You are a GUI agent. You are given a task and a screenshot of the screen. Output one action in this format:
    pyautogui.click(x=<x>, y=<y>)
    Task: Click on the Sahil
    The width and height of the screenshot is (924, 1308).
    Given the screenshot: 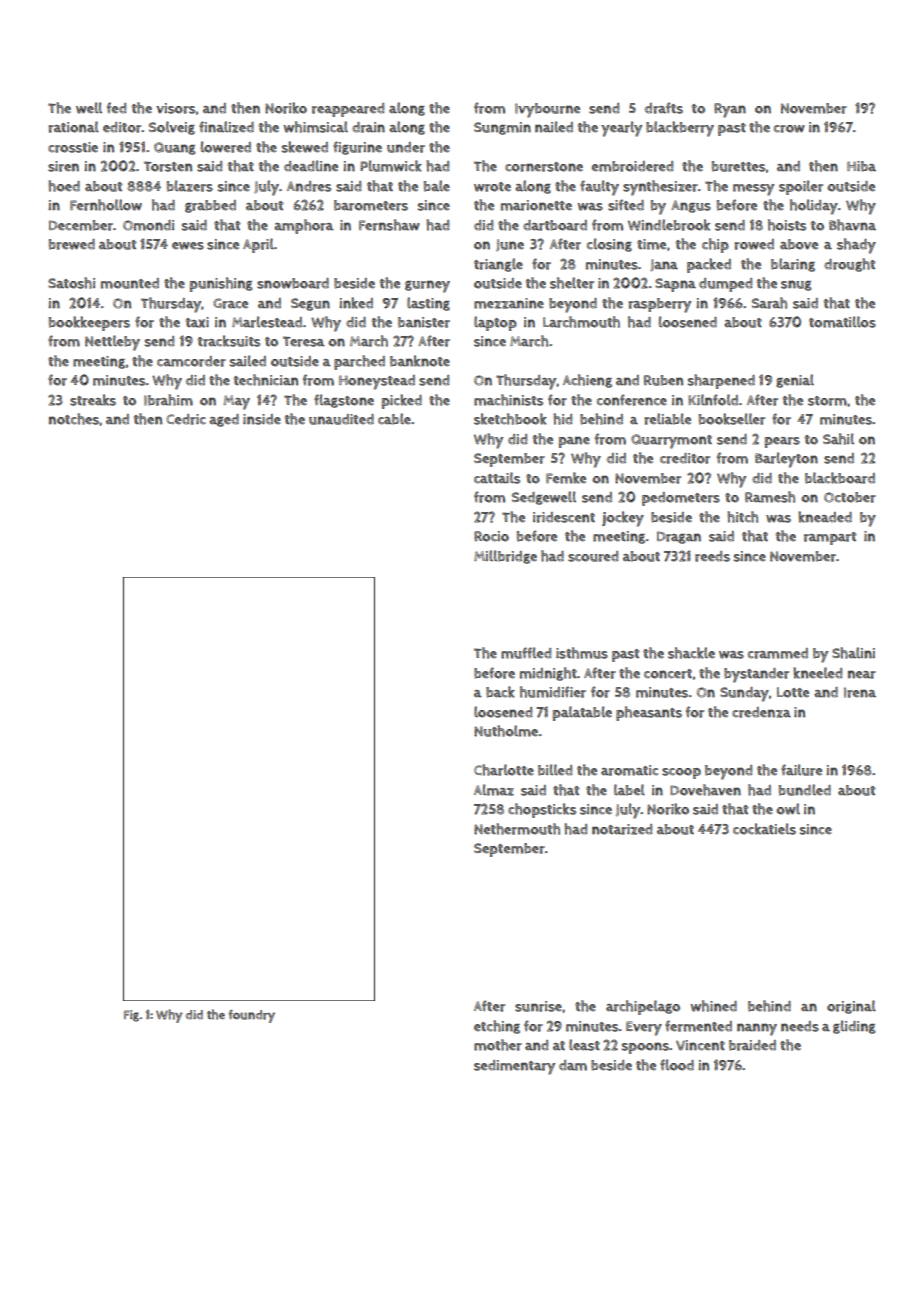 What is the action you would take?
    pyautogui.click(x=838, y=439)
